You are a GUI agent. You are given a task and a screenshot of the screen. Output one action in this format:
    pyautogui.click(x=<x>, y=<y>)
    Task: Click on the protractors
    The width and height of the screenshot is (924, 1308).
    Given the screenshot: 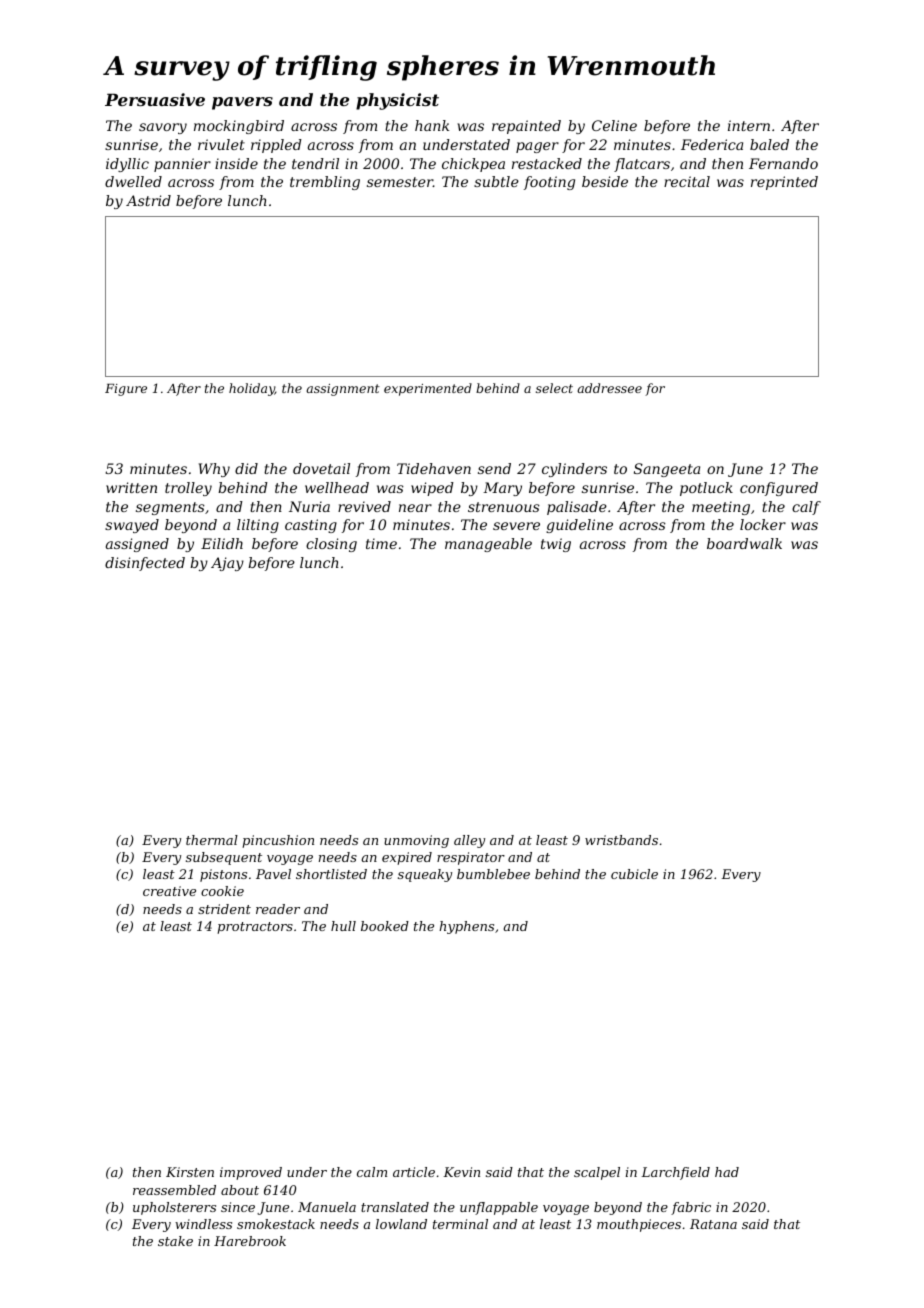 What is the action you would take?
    pyautogui.click(x=255, y=928)
